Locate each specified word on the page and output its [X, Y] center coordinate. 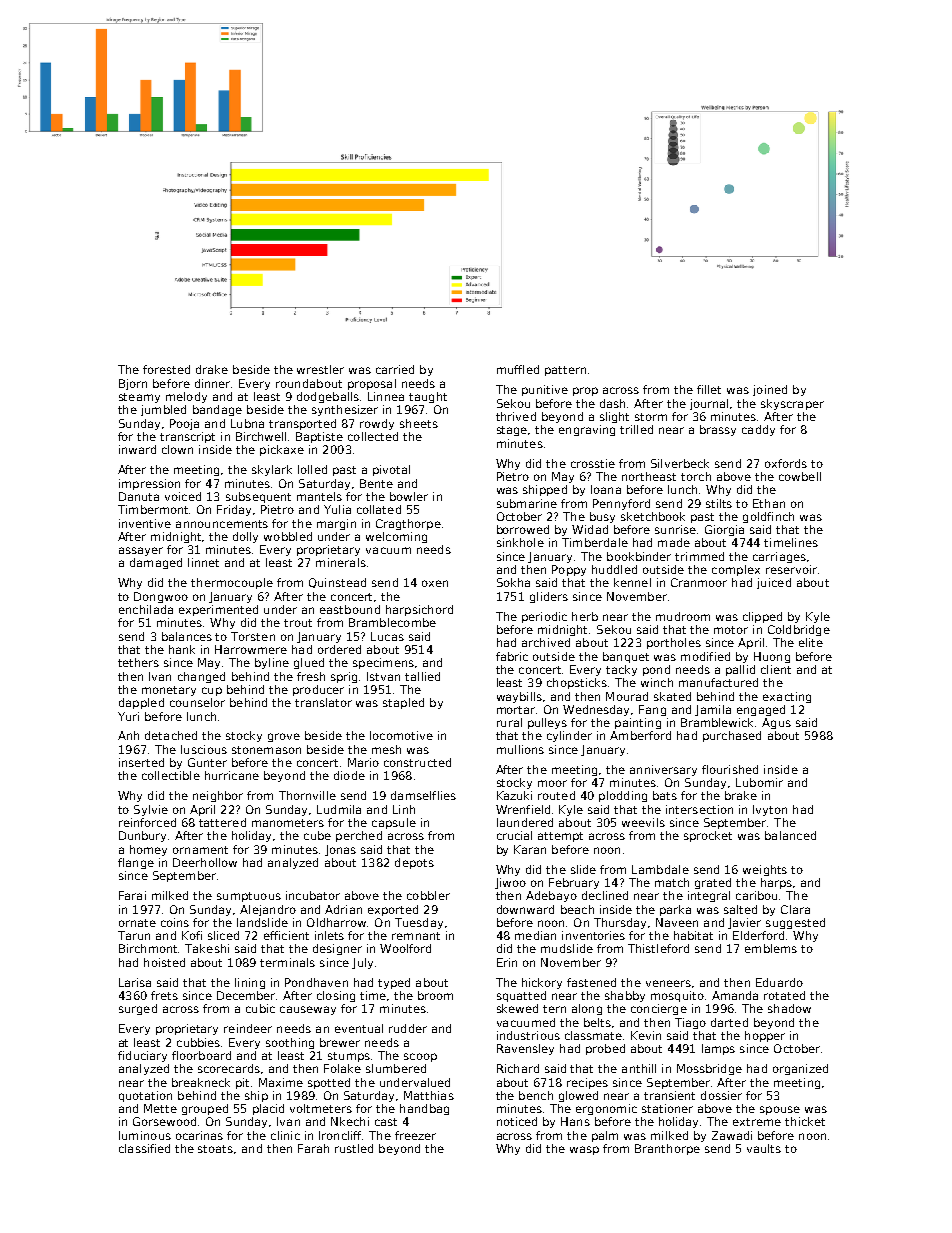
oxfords [786, 463]
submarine [527, 503]
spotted [329, 1083]
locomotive [401, 735]
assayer [141, 551]
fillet [709, 389]
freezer [415, 1135]
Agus [776, 723]
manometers [288, 823]
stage [512, 431]
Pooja [184, 424]
